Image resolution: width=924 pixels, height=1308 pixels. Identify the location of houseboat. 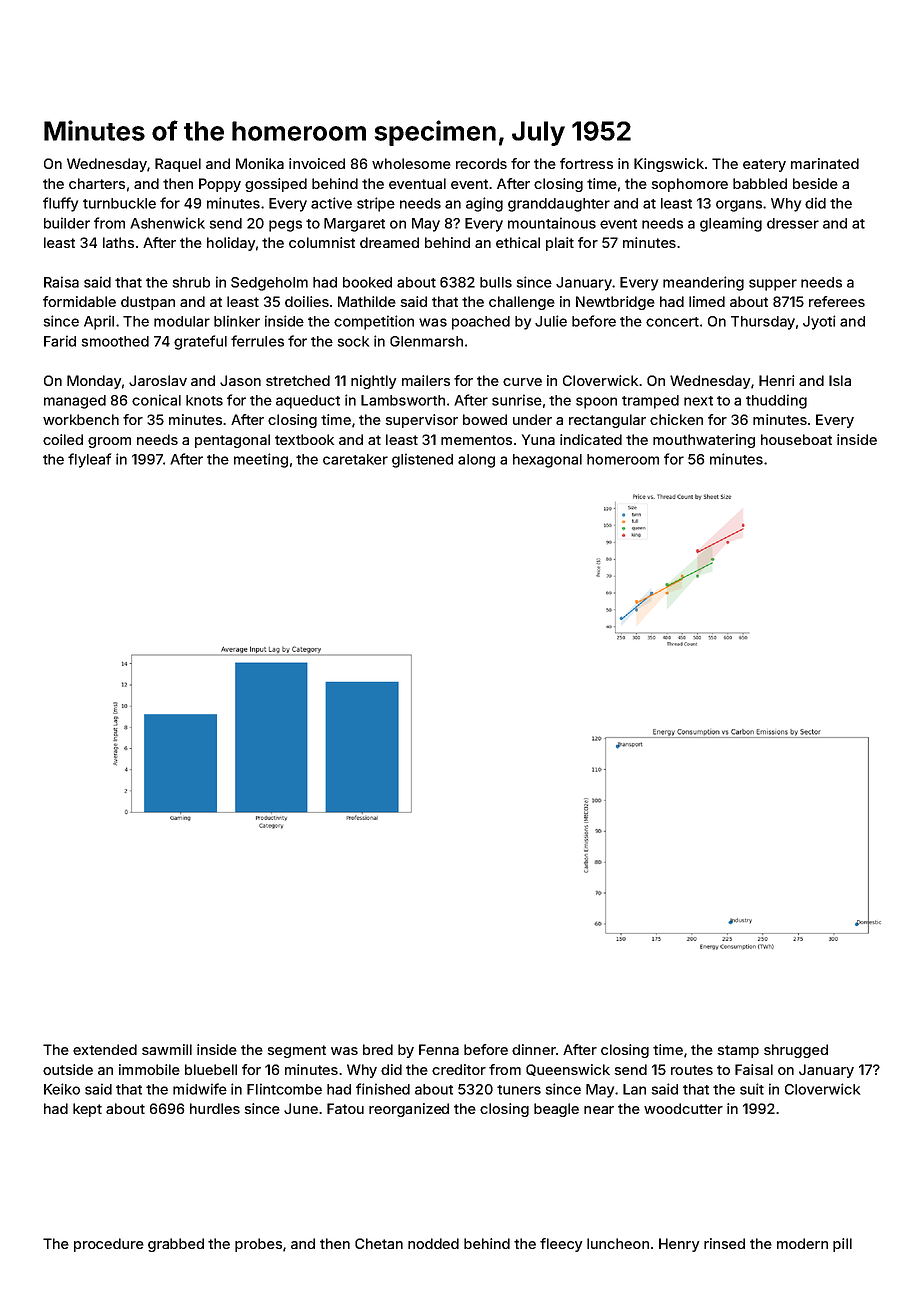
(796, 439).
